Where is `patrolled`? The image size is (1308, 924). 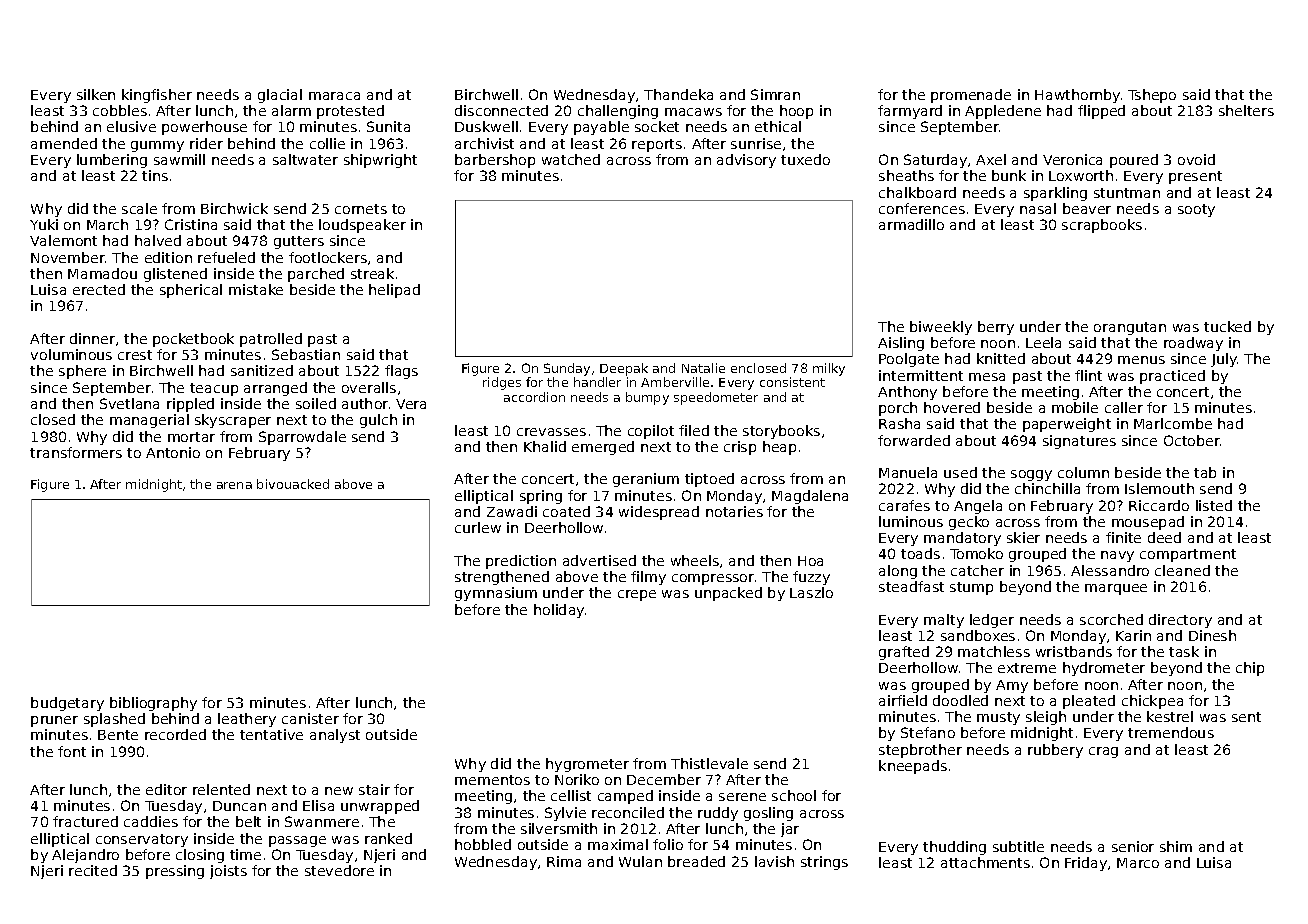
patrolled is located at coordinates (271, 340).
